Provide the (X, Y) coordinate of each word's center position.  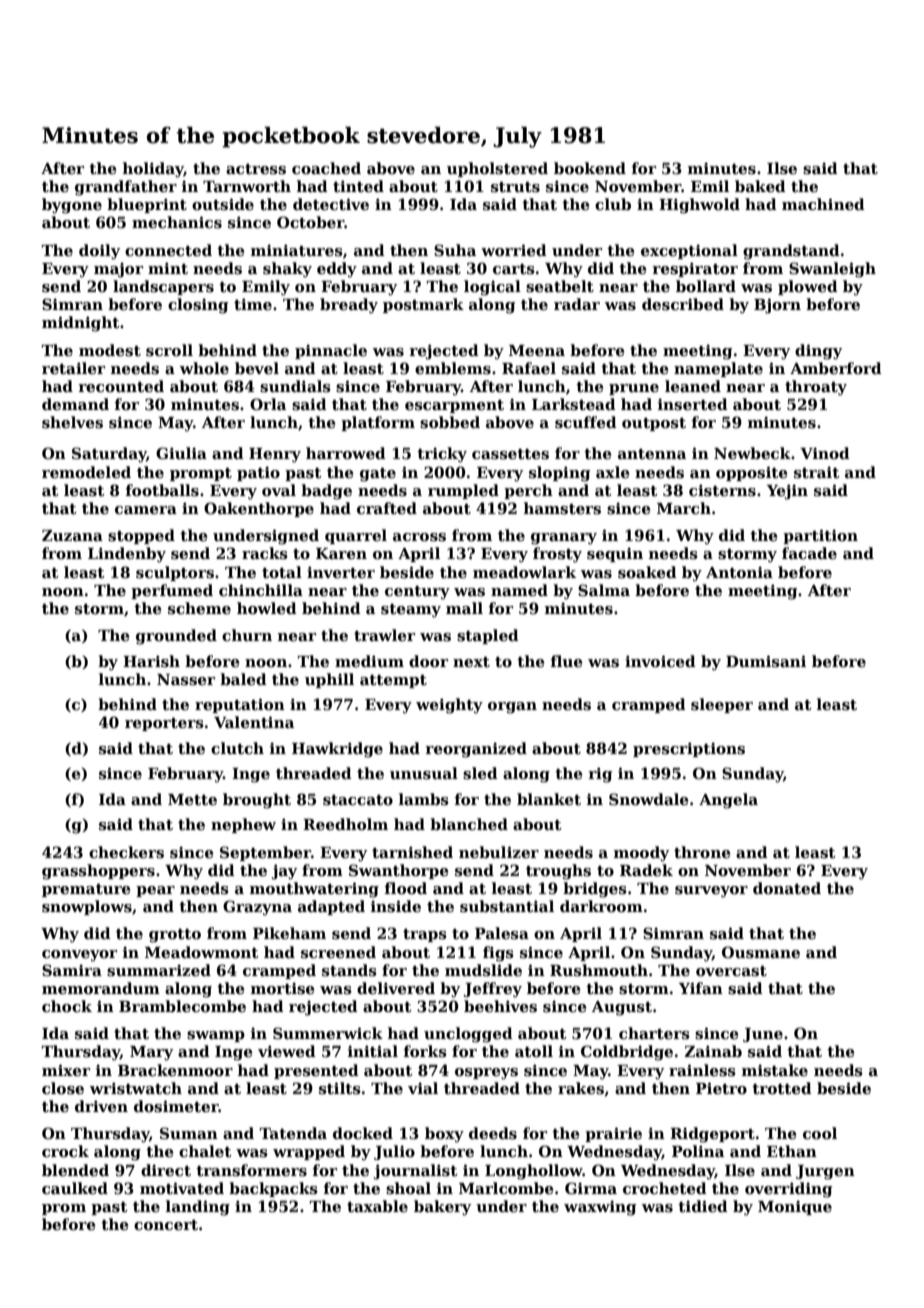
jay (284, 872)
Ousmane (761, 952)
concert (166, 1225)
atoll (534, 1051)
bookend (590, 168)
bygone (72, 206)
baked (760, 186)
